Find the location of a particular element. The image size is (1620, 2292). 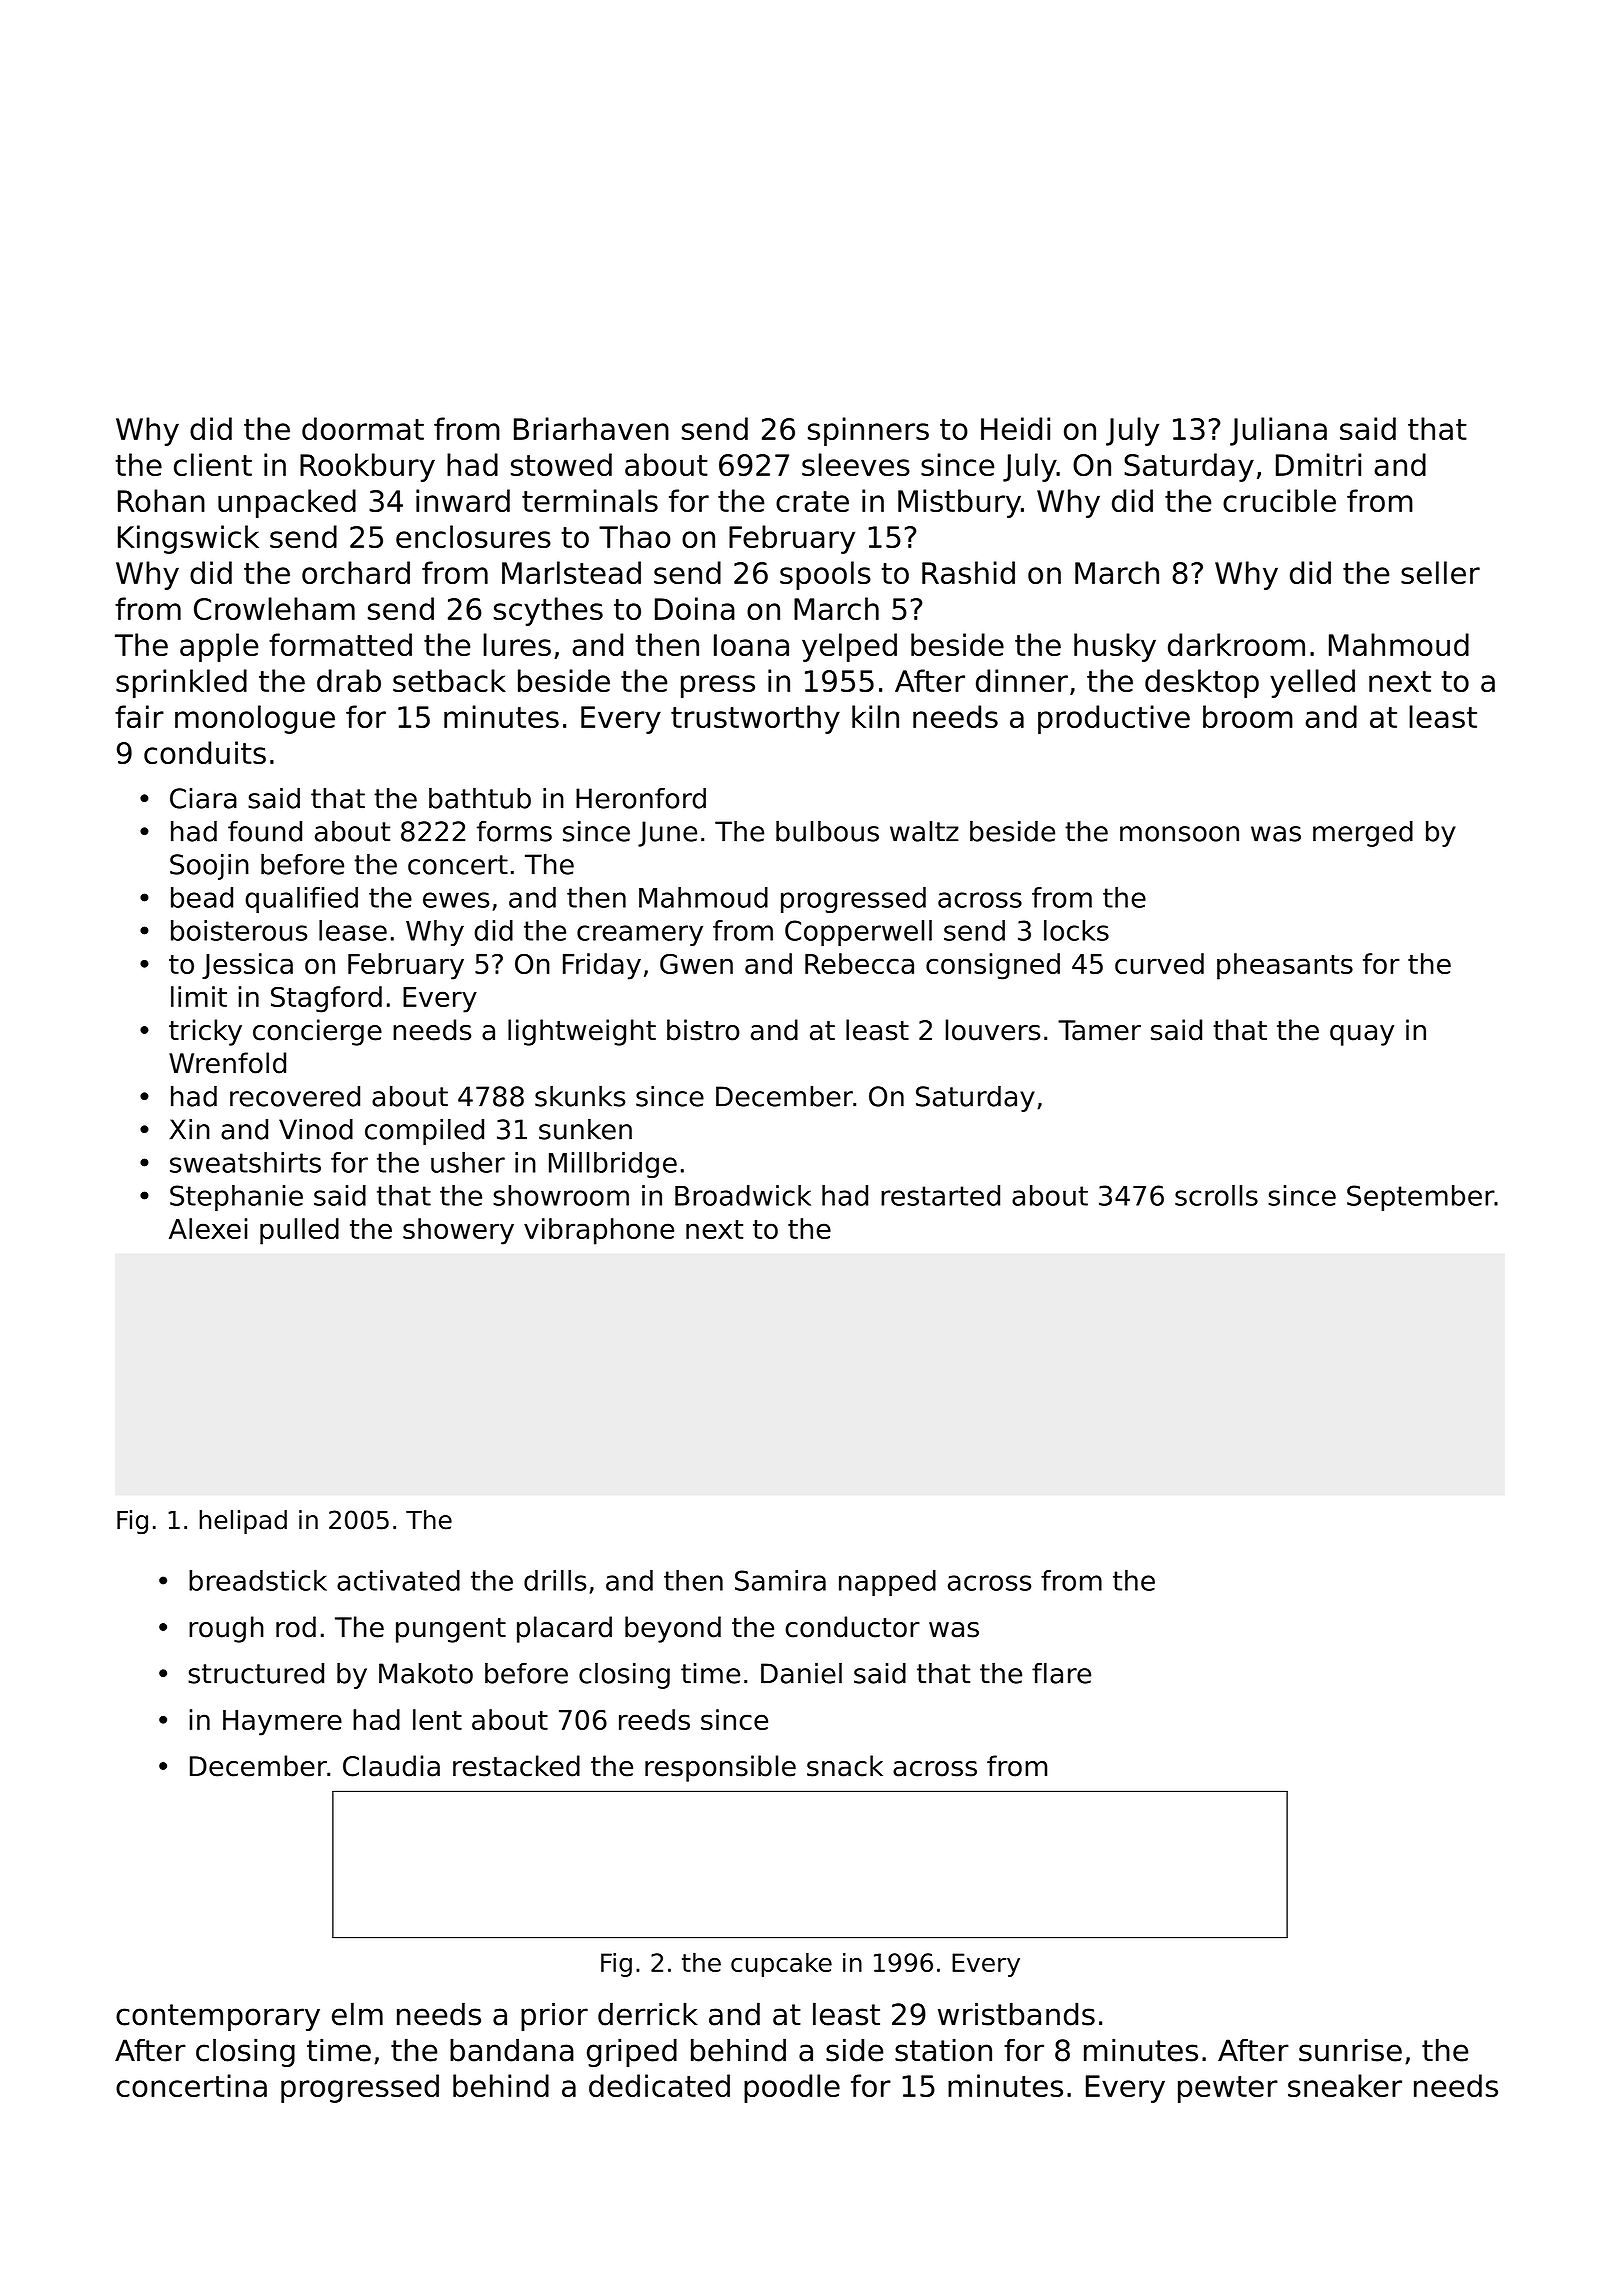

Kingswick is located at coordinates (188, 539).
